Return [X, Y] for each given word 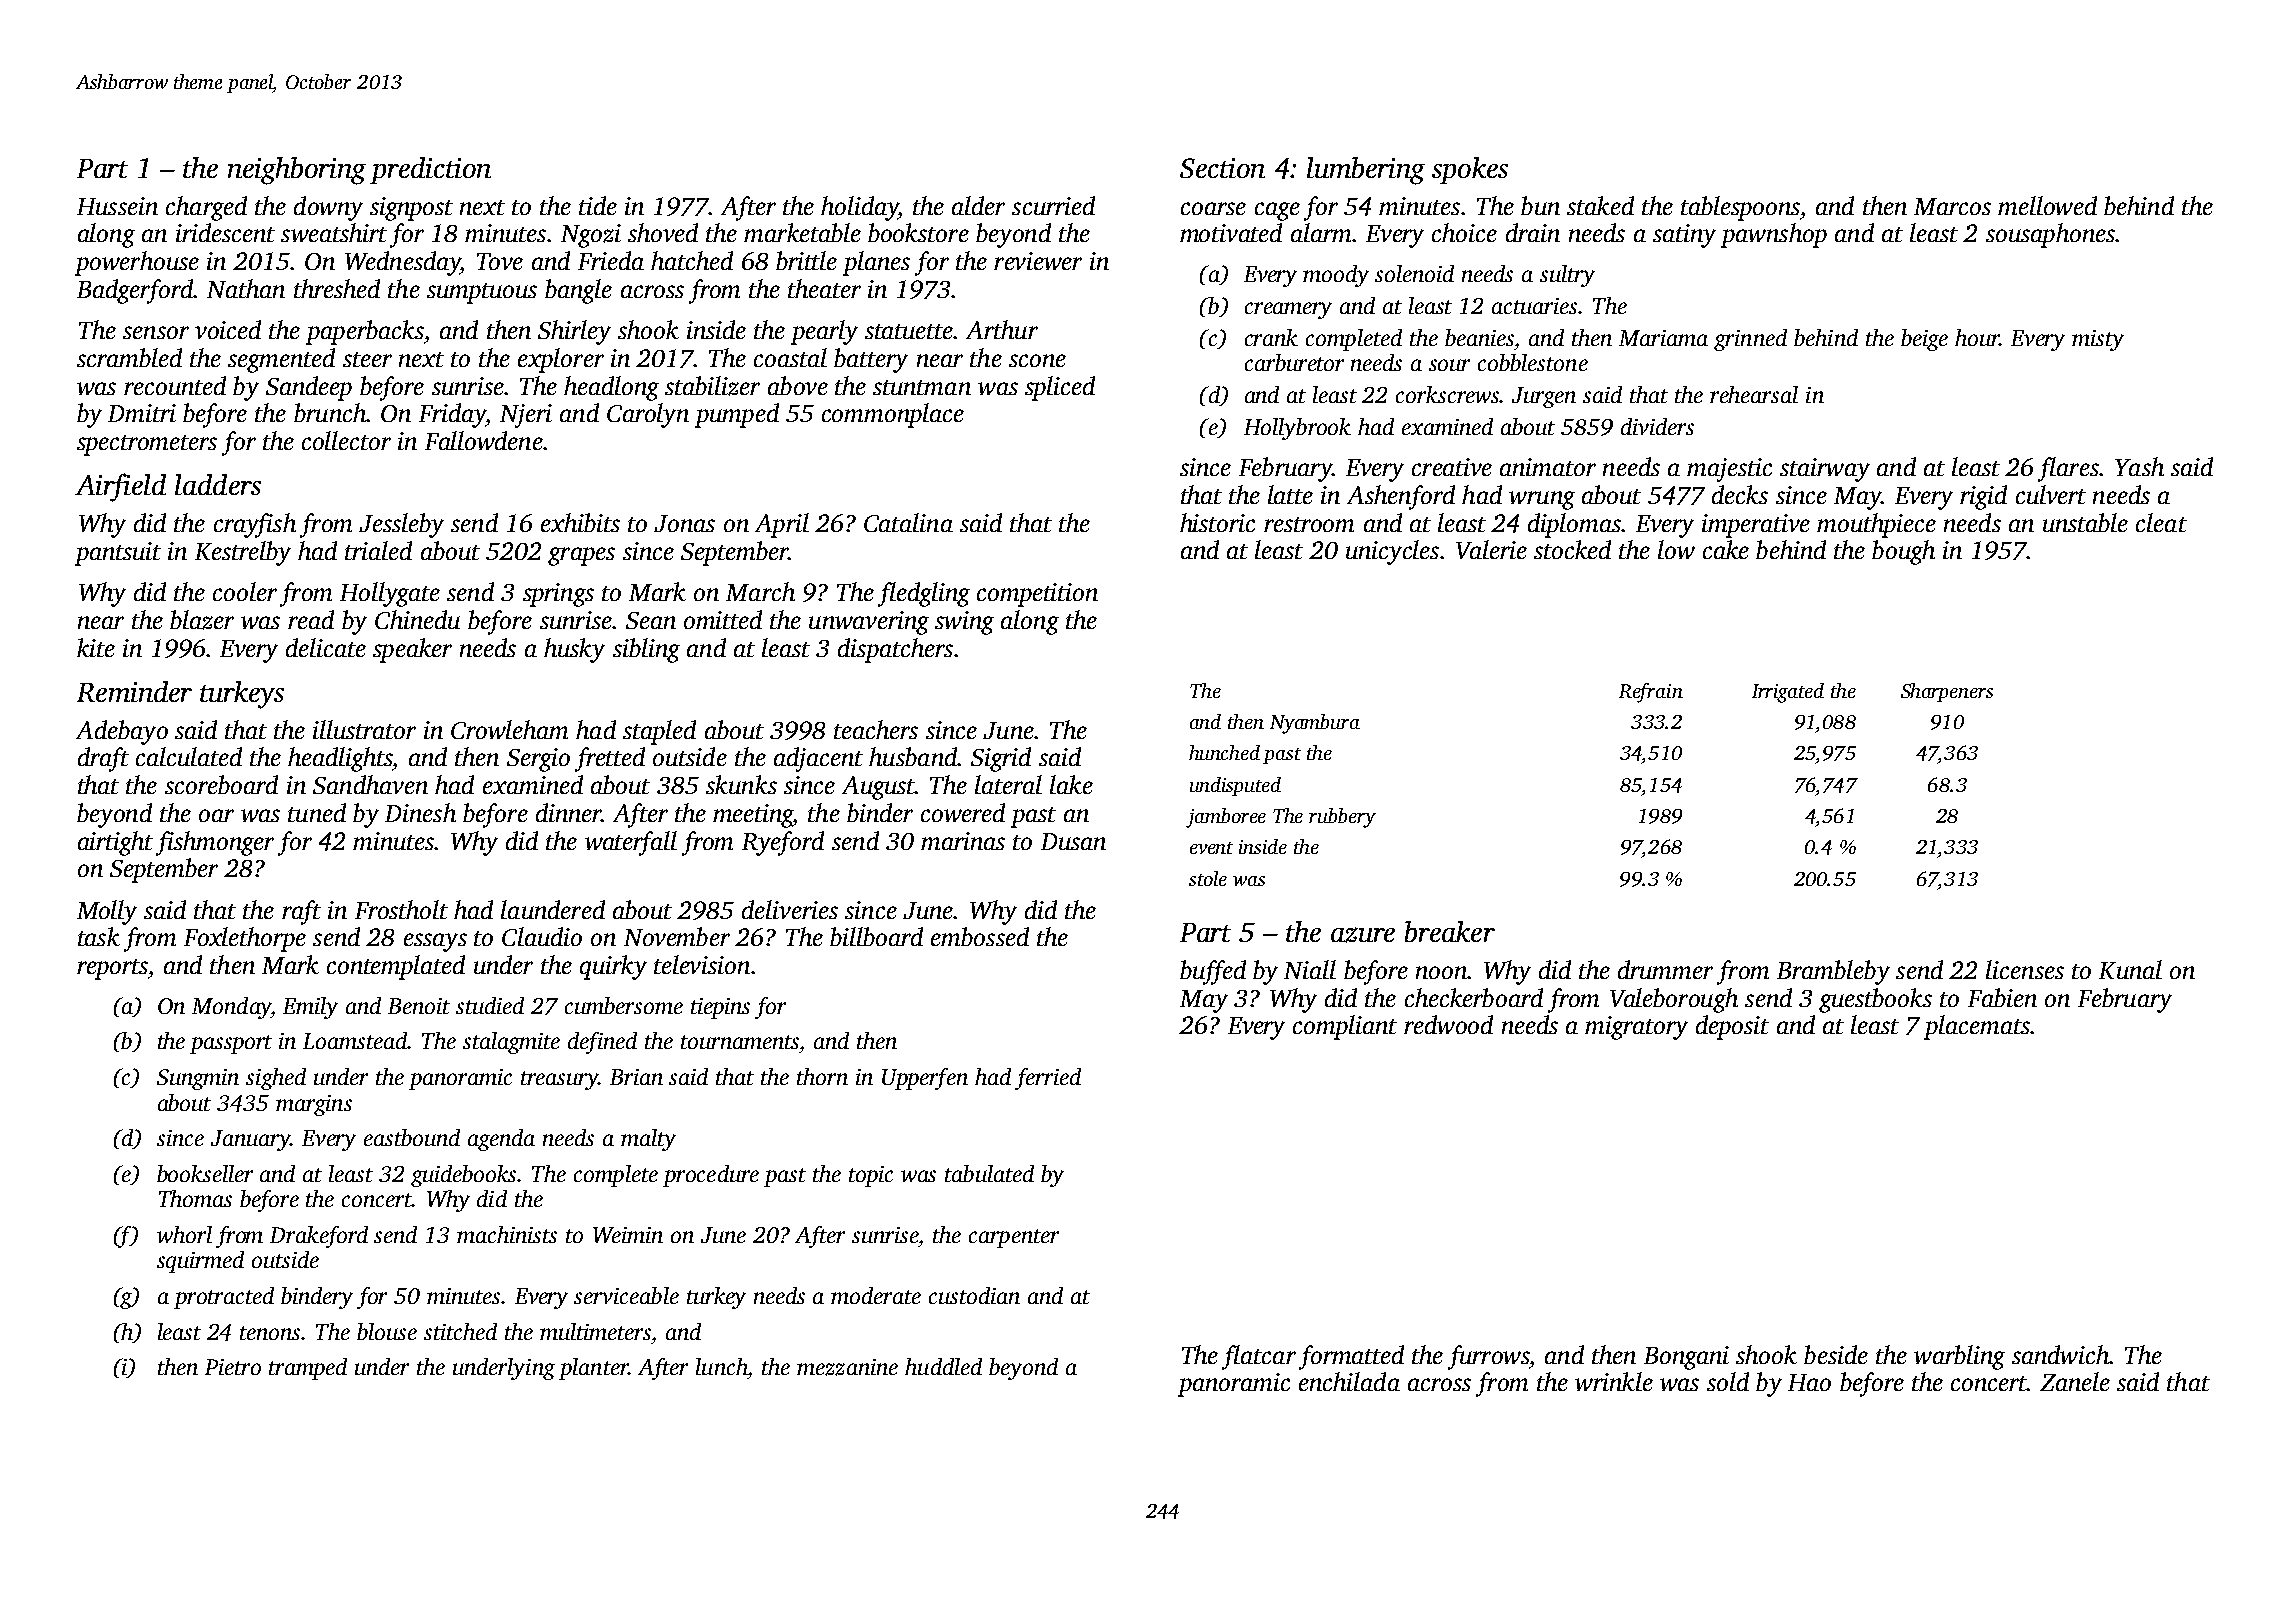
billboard [876, 936]
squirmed [200, 1262]
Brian [636, 1077]
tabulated [989, 1173]
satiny [1684, 236]
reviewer [1038, 261]
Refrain [1651, 693]
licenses [2025, 969]
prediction [430, 170]
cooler [245, 591]
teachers [876, 729]
